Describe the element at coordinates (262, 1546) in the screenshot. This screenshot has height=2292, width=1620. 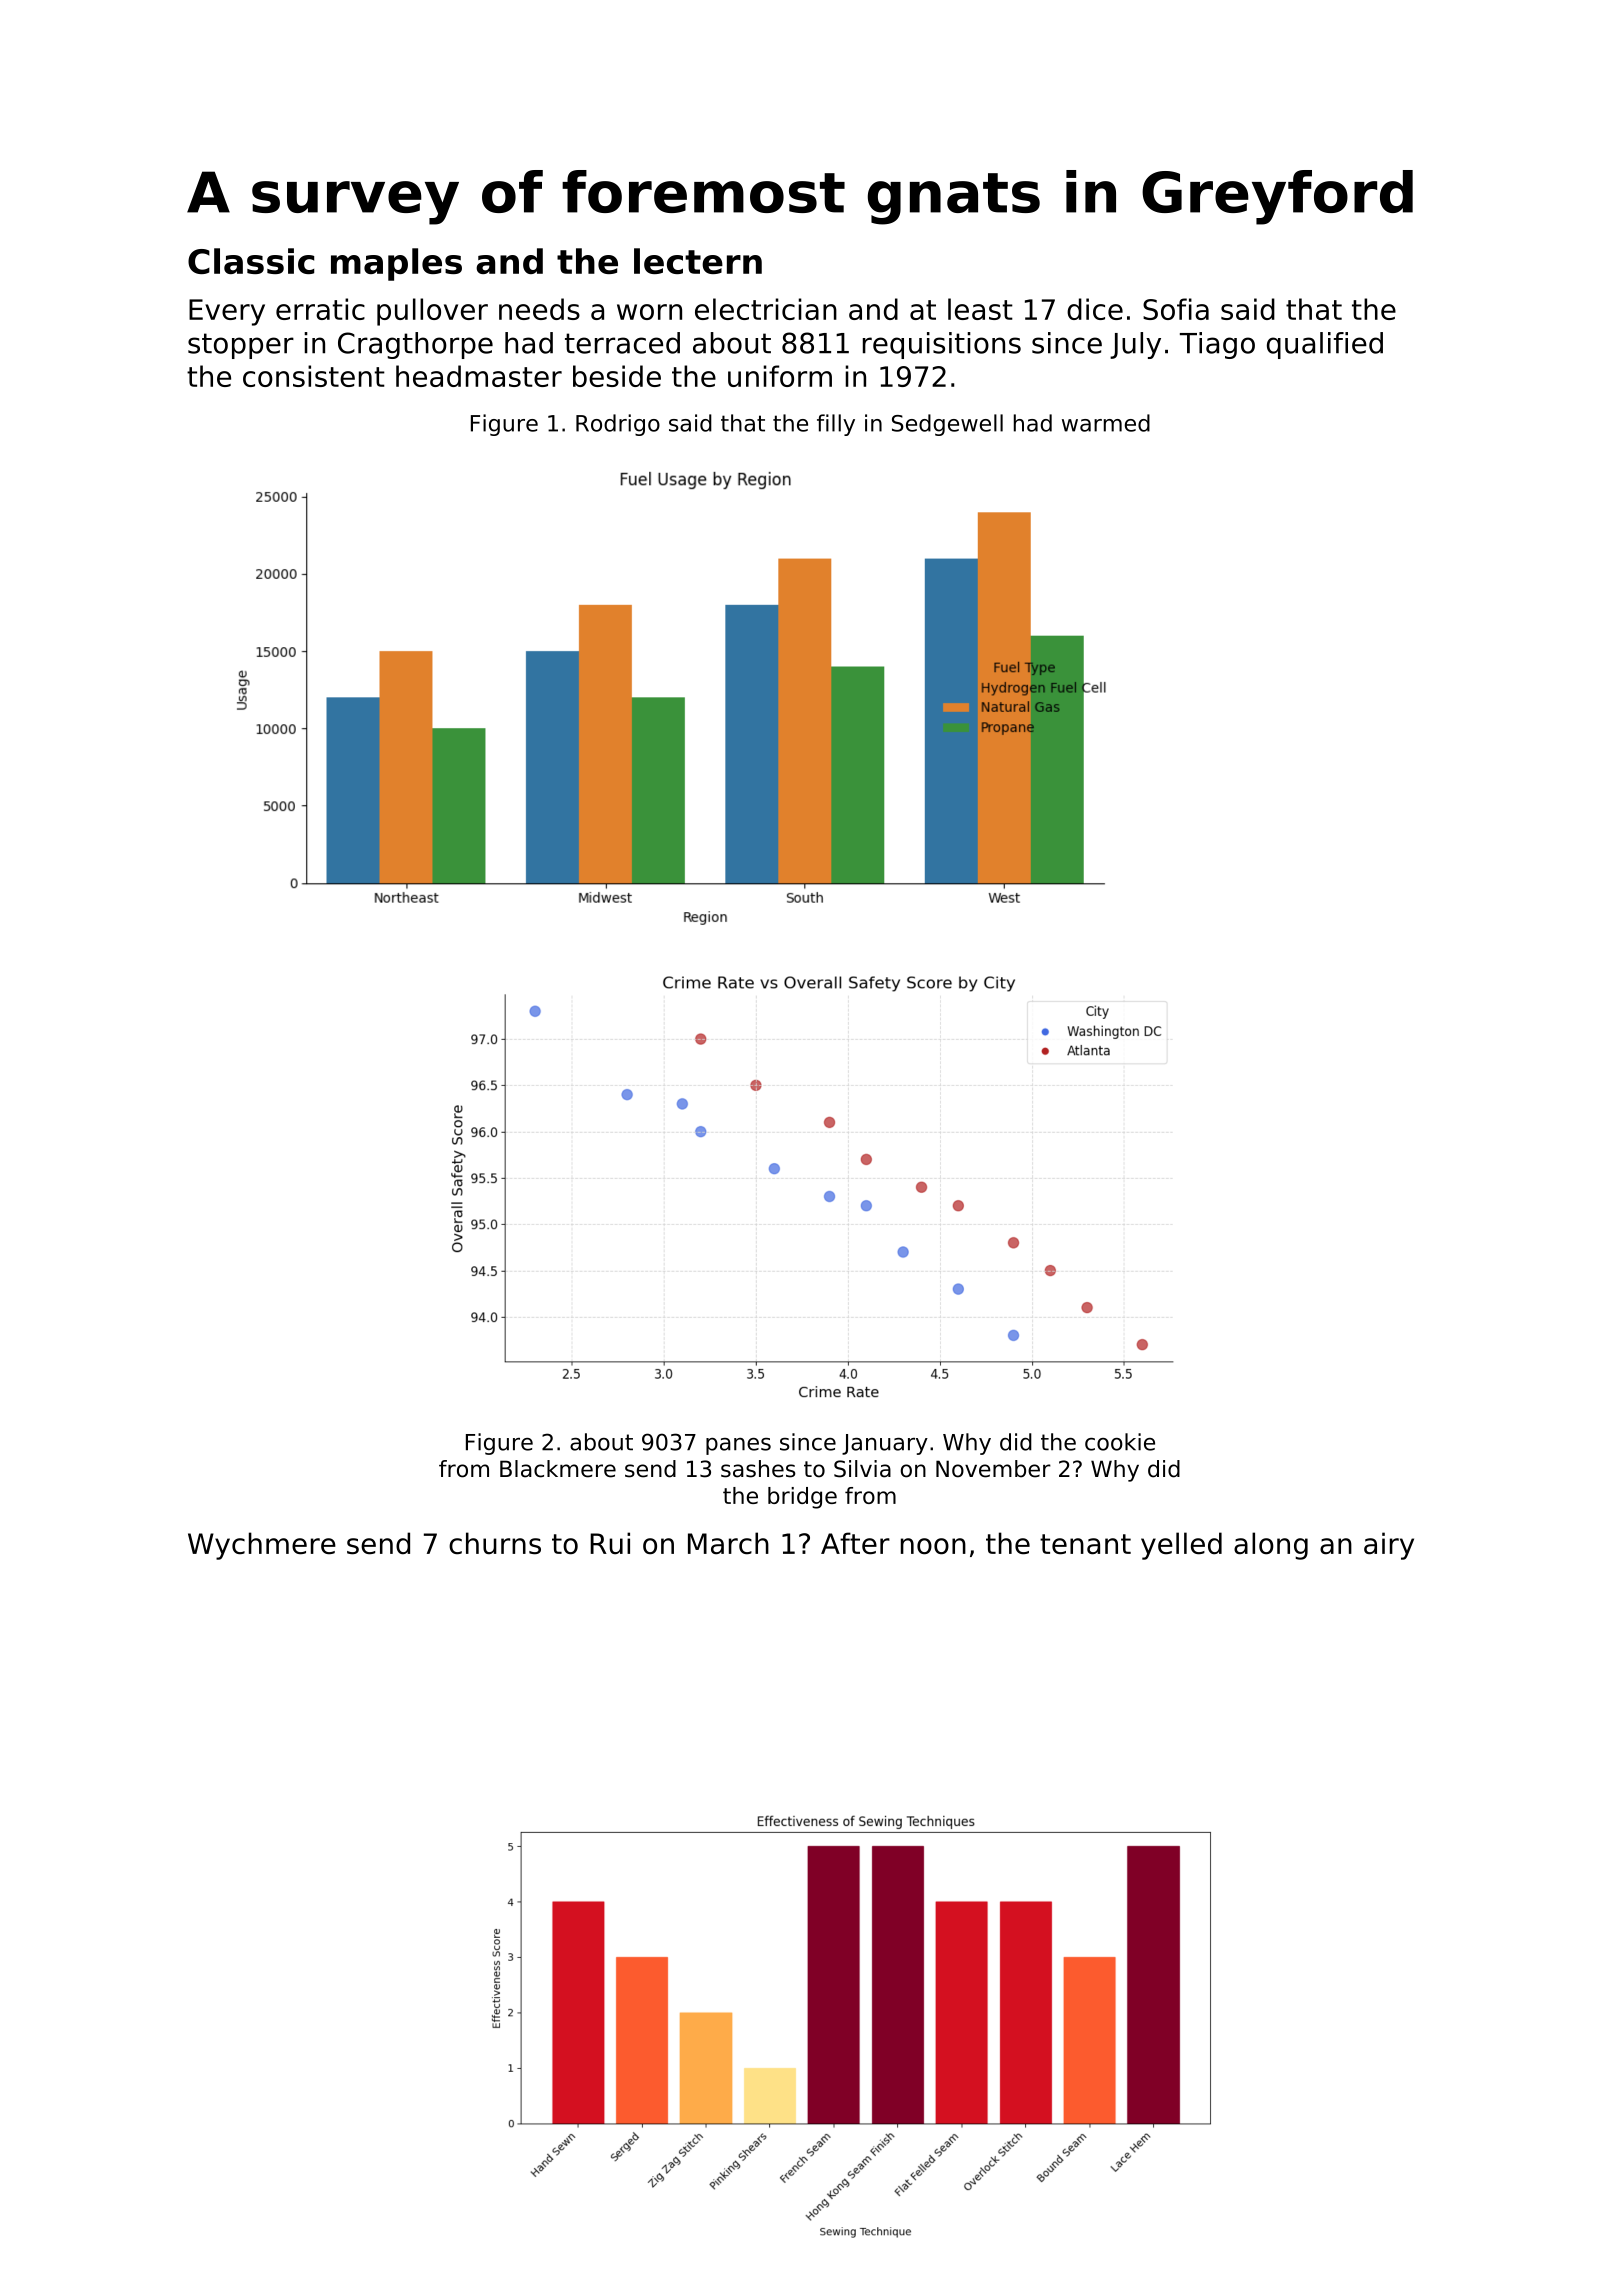
I see `Wychmere` at that location.
